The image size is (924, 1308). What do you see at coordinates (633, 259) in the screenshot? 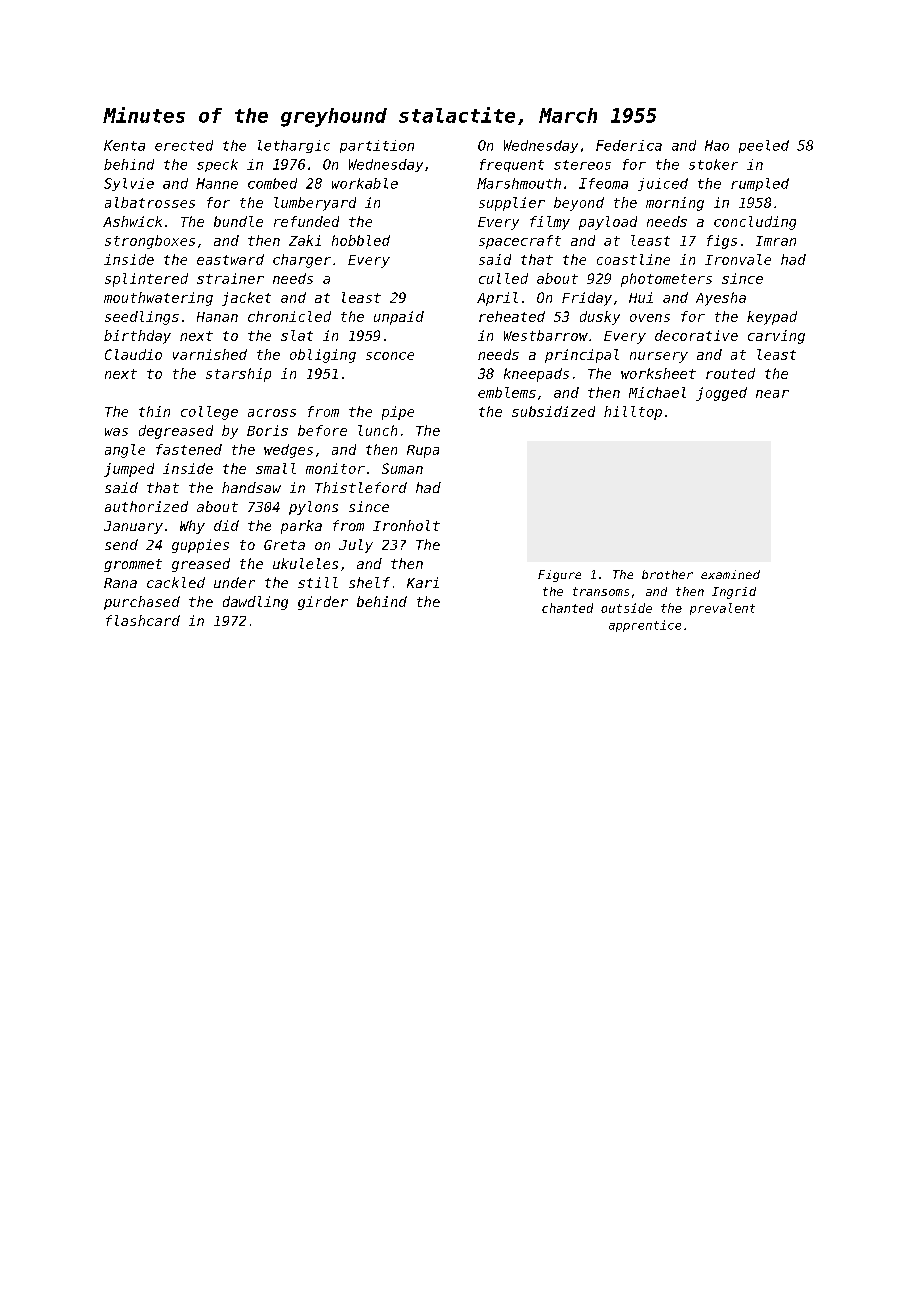
I see `coastline` at bounding box center [633, 259].
